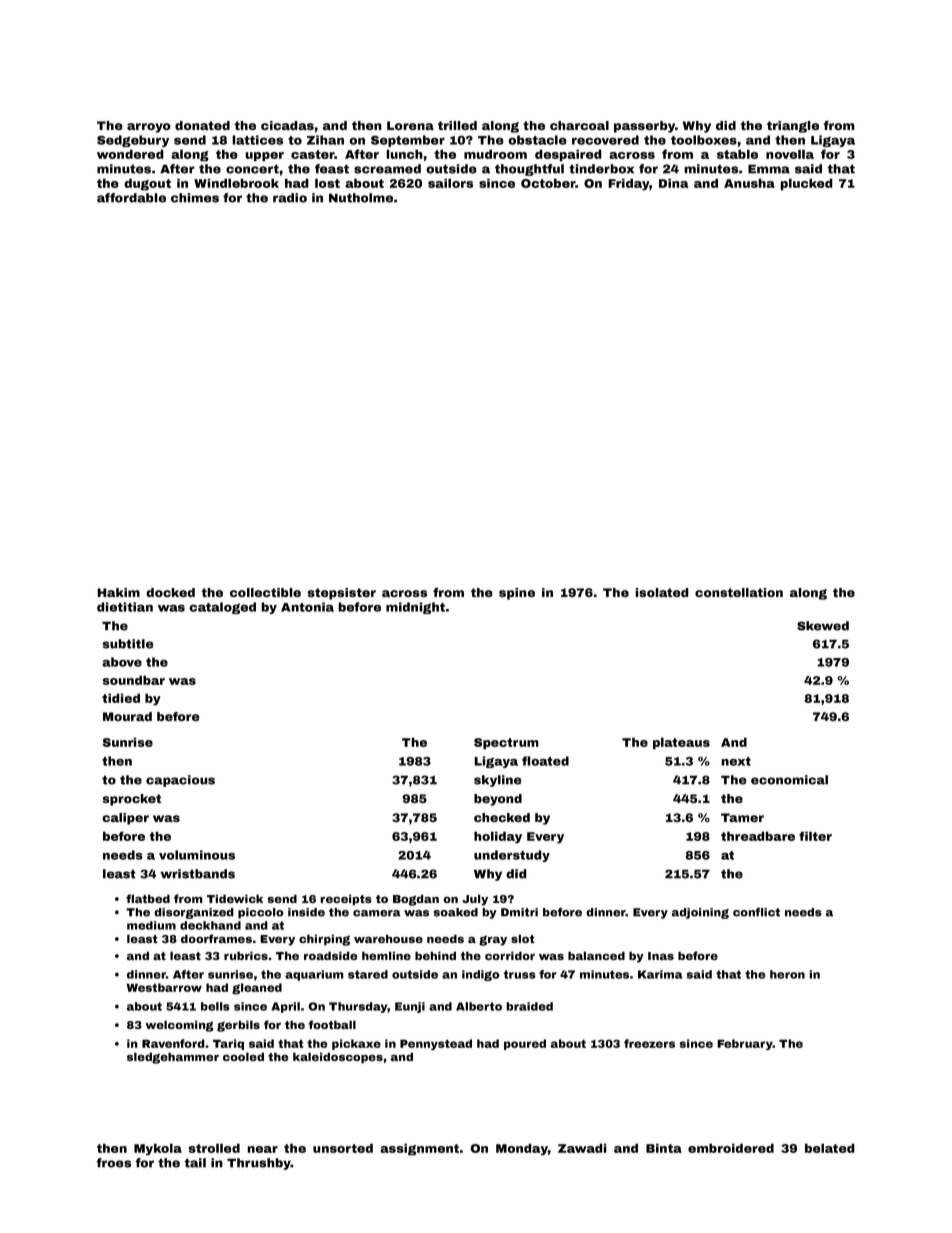 The image size is (952, 1233). What do you see at coordinates (127, 716) in the screenshot?
I see `Mourad` at bounding box center [127, 716].
